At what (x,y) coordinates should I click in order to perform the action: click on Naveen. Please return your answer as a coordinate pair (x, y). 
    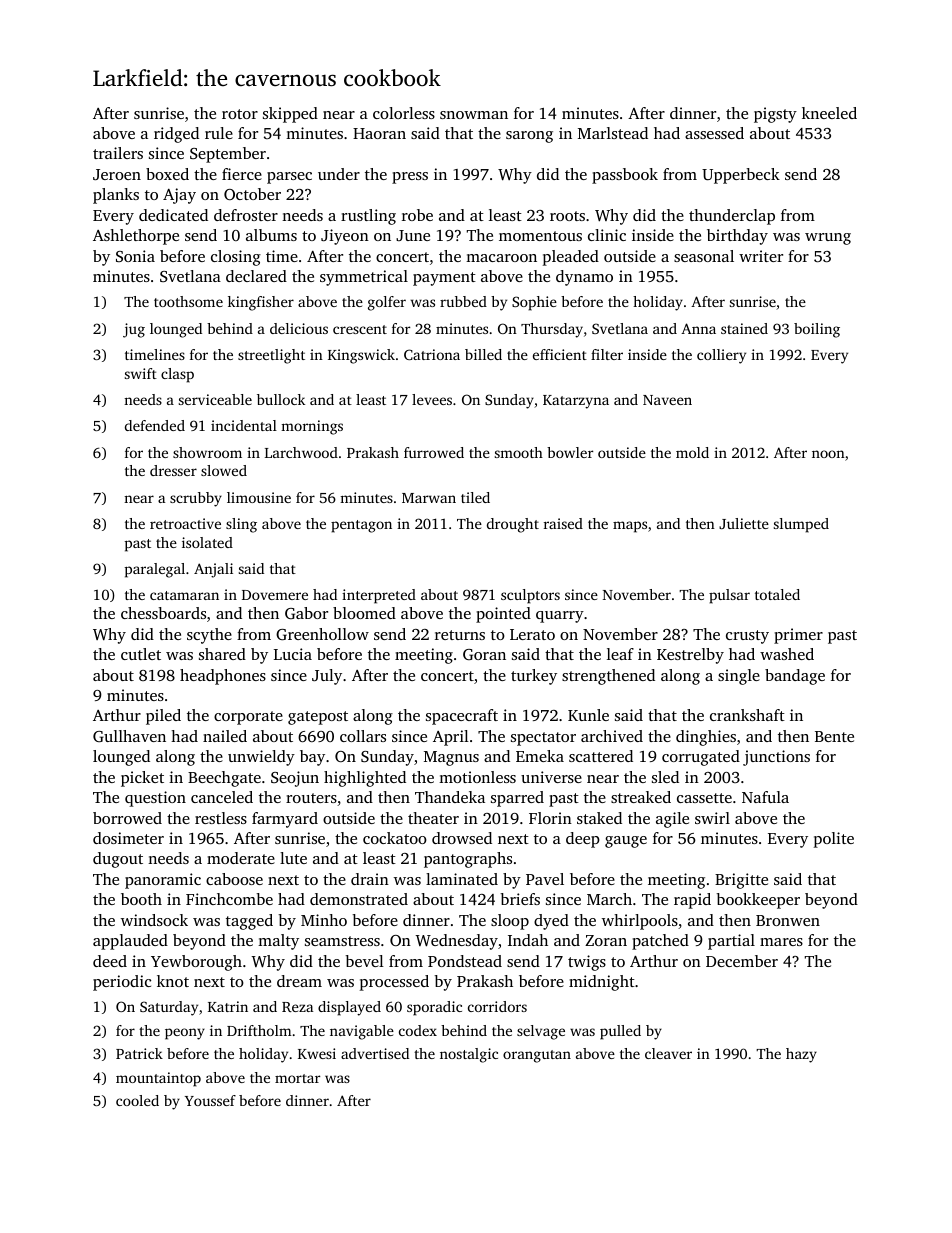
    Looking at the image, I should click on (667, 400).
